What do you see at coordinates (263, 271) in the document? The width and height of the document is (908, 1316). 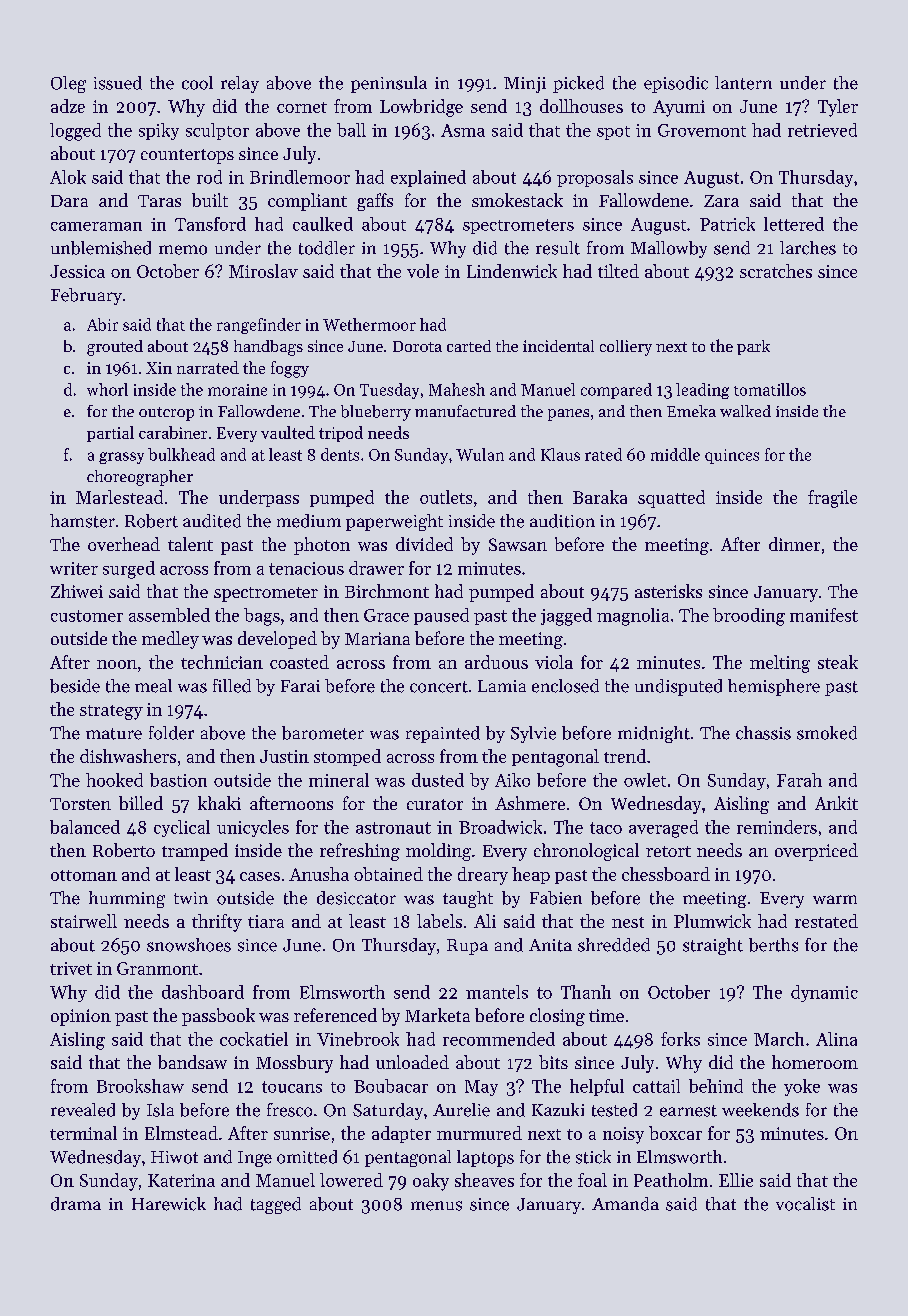 I see `Miroslav` at bounding box center [263, 271].
